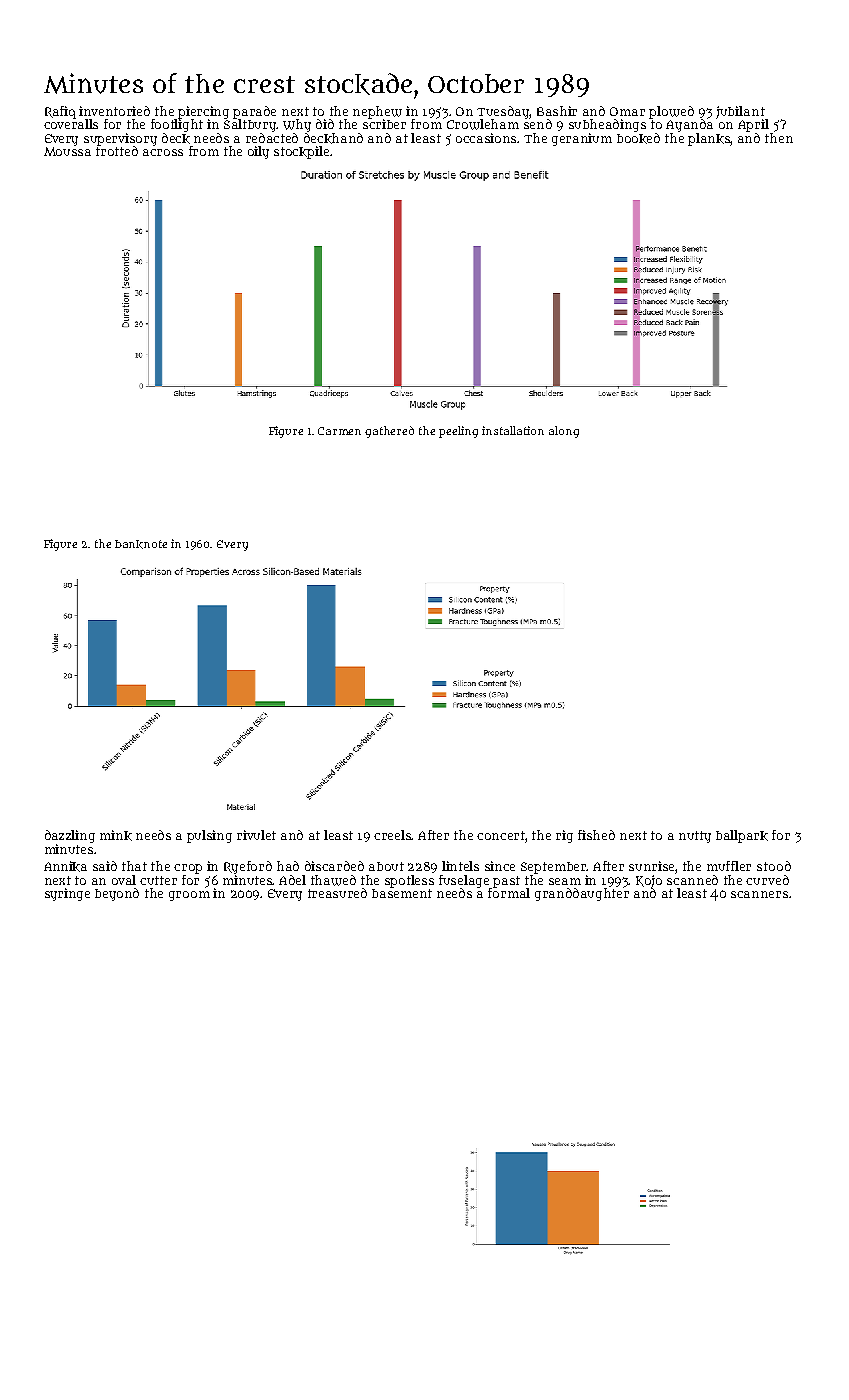 This screenshot has height=1400, width=849. What do you see at coordinates (339, 431) in the screenshot?
I see `Carmen` at bounding box center [339, 431].
